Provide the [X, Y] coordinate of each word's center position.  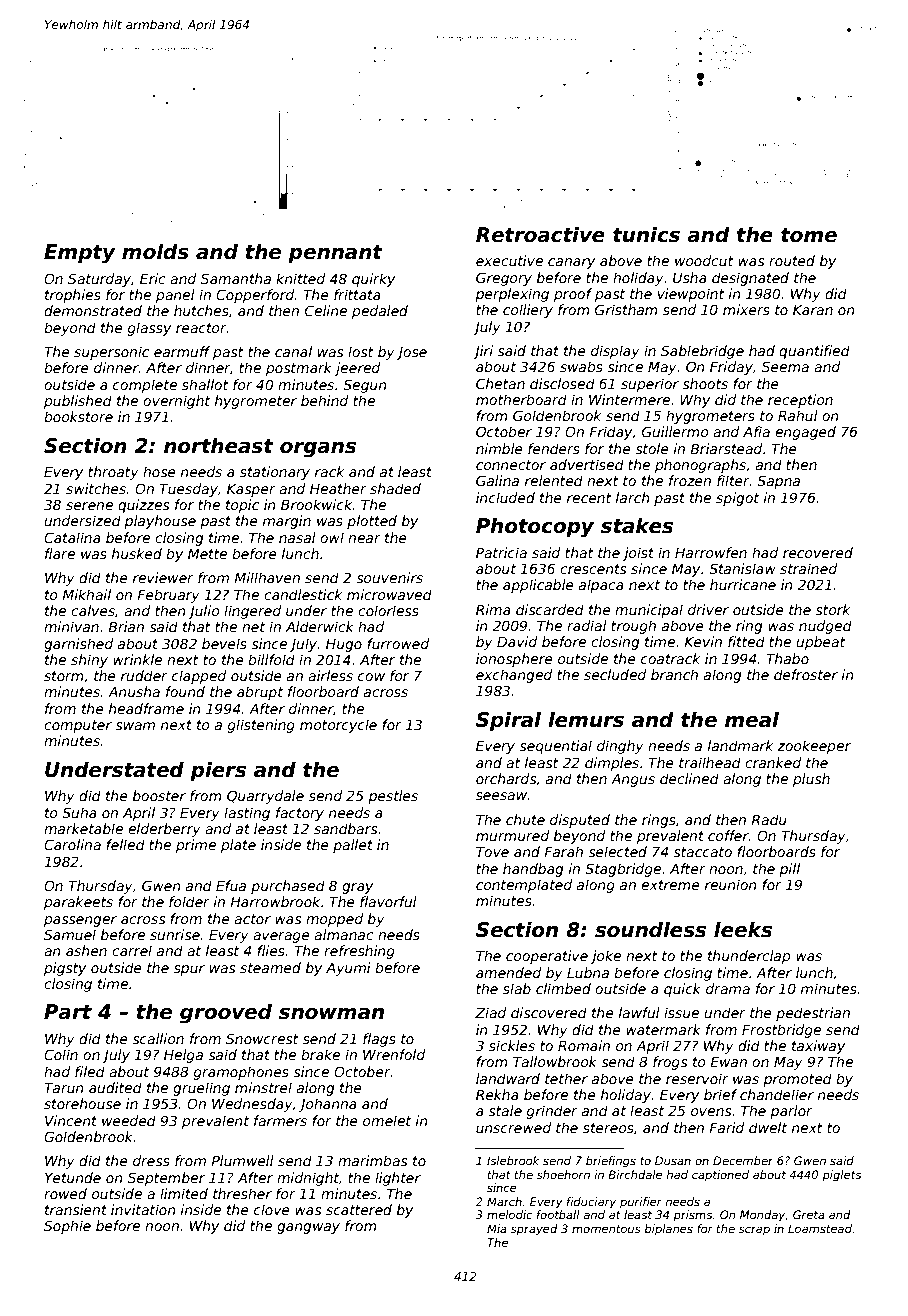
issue [681, 1012]
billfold [271, 659]
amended [508, 972]
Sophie [67, 1227]
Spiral [508, 721]
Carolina [72, 844]
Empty [80, 254]
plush [811, 780]
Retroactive [540, 234]
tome [809, 235]
